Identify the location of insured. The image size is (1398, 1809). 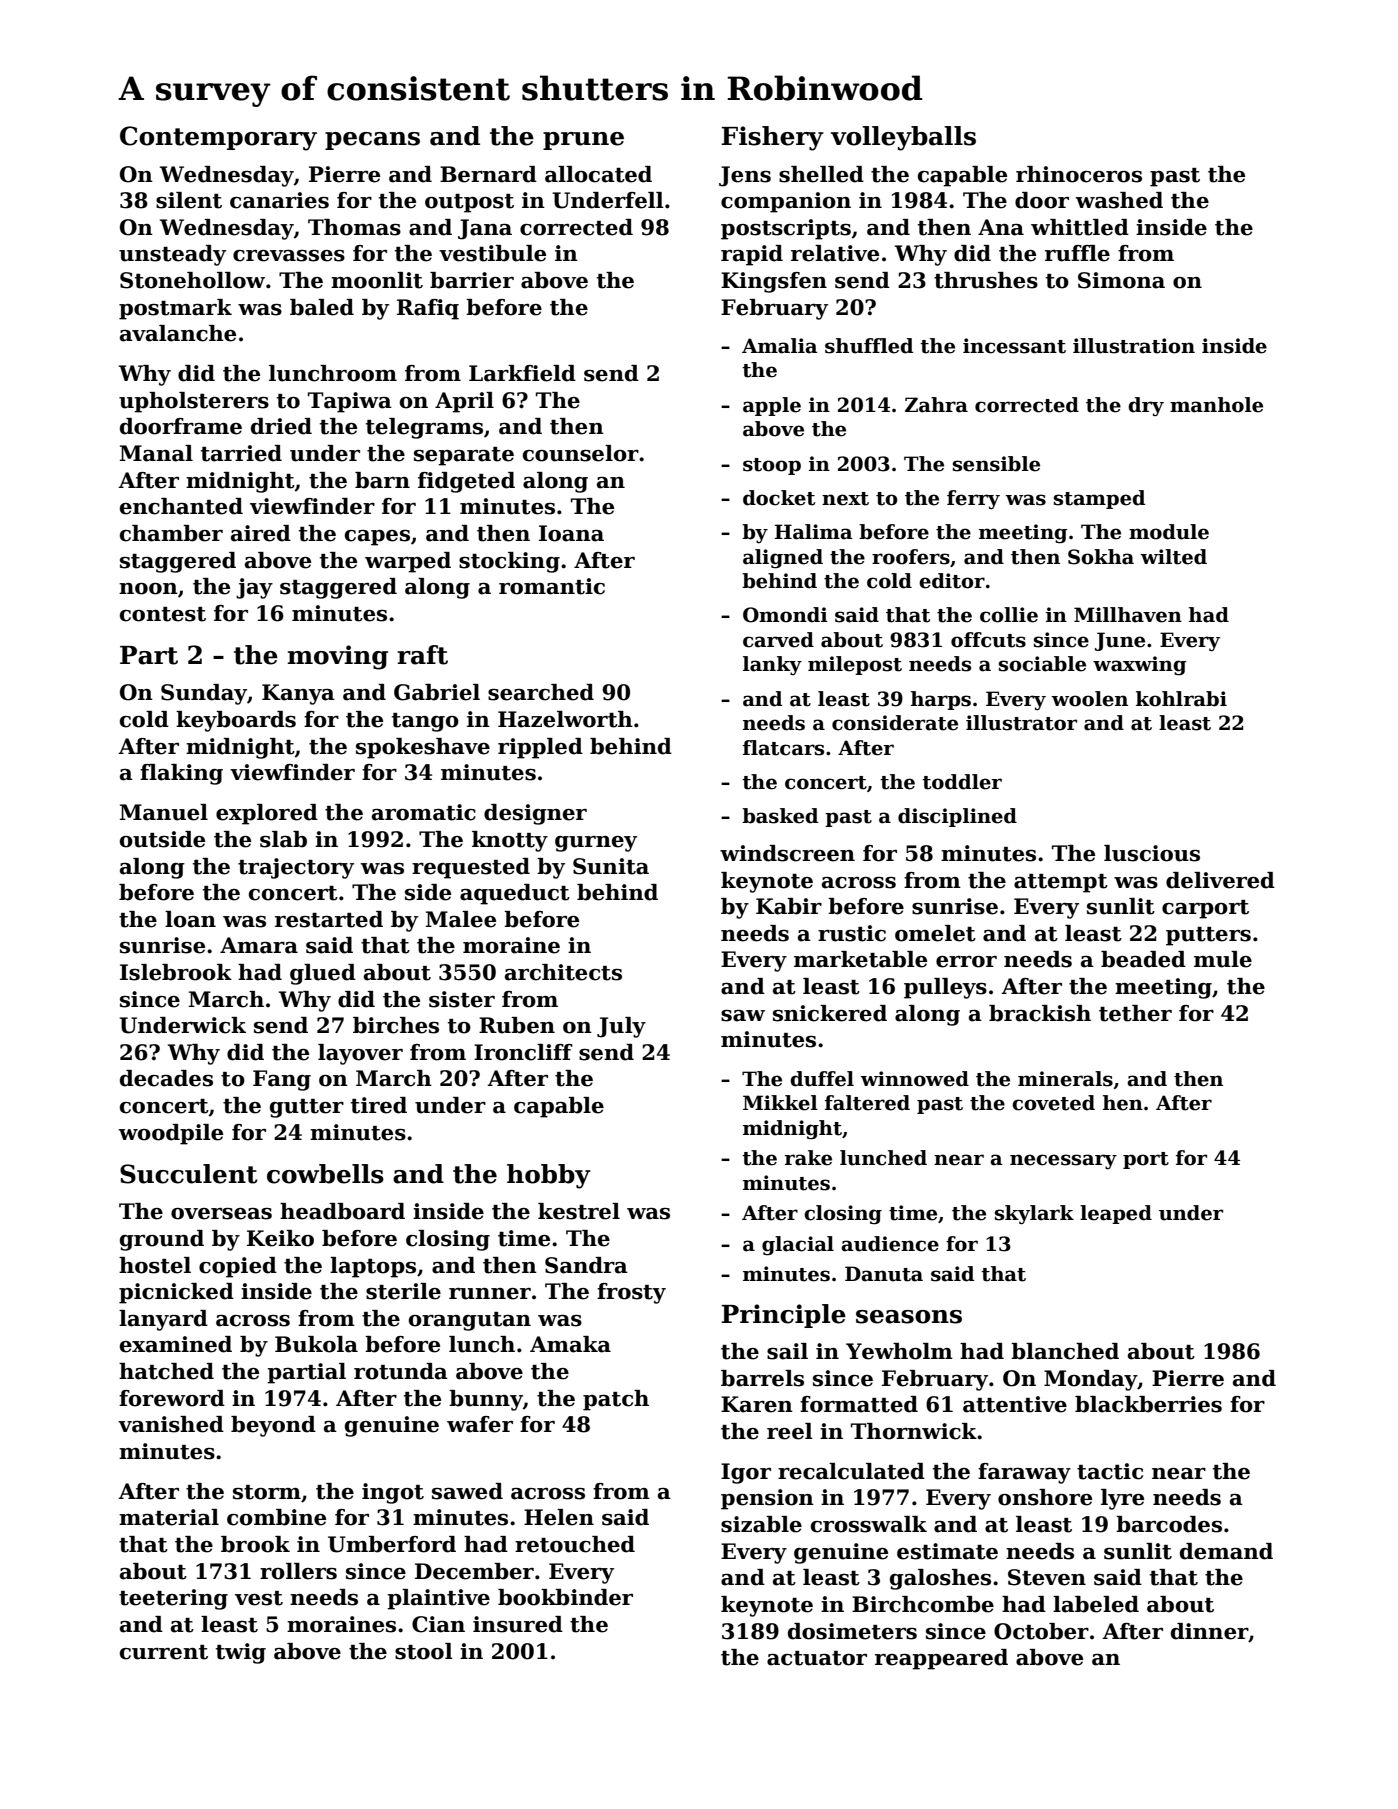
(518, 1624).
